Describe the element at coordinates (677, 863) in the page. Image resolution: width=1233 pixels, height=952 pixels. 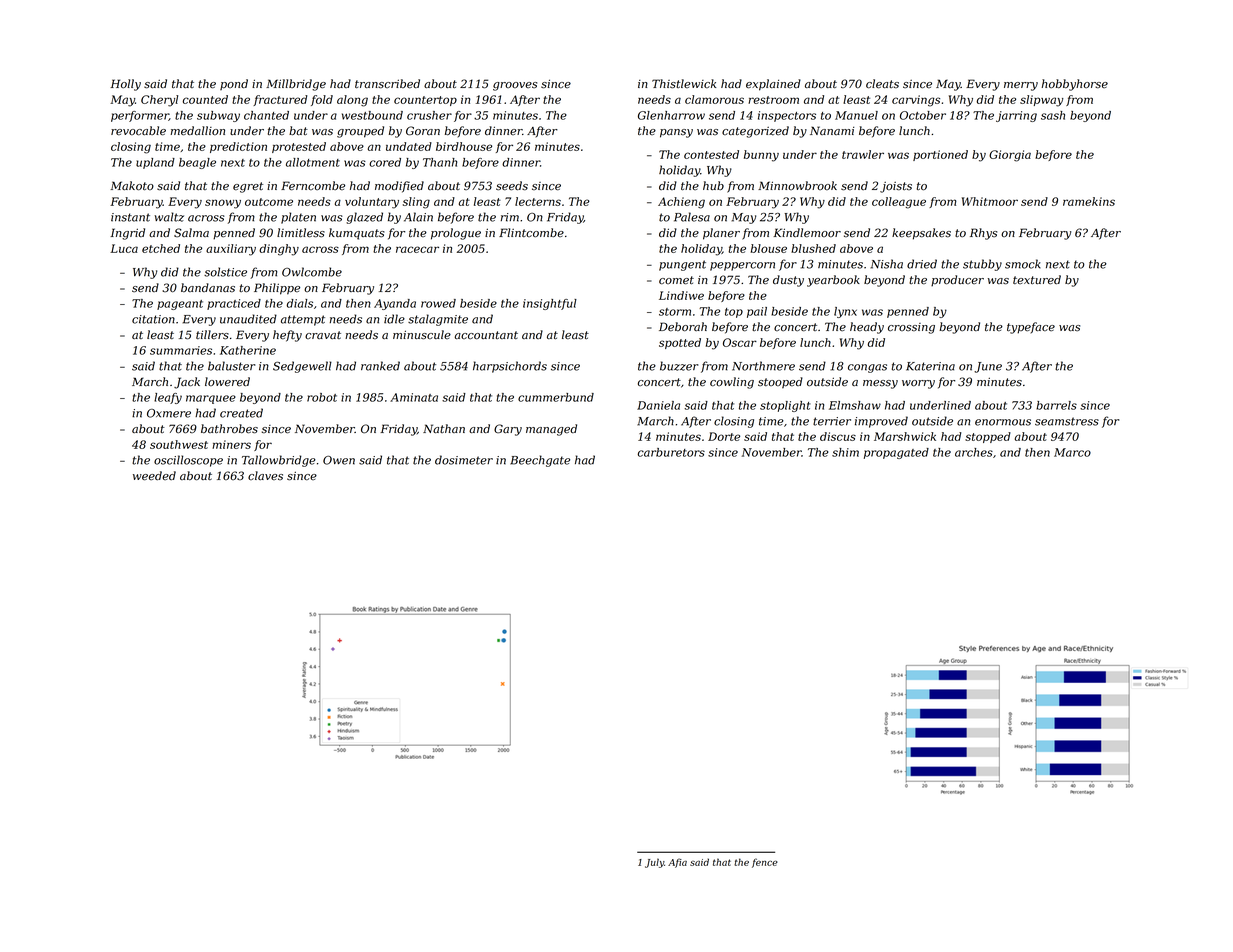
I see `Afia` at that location.
